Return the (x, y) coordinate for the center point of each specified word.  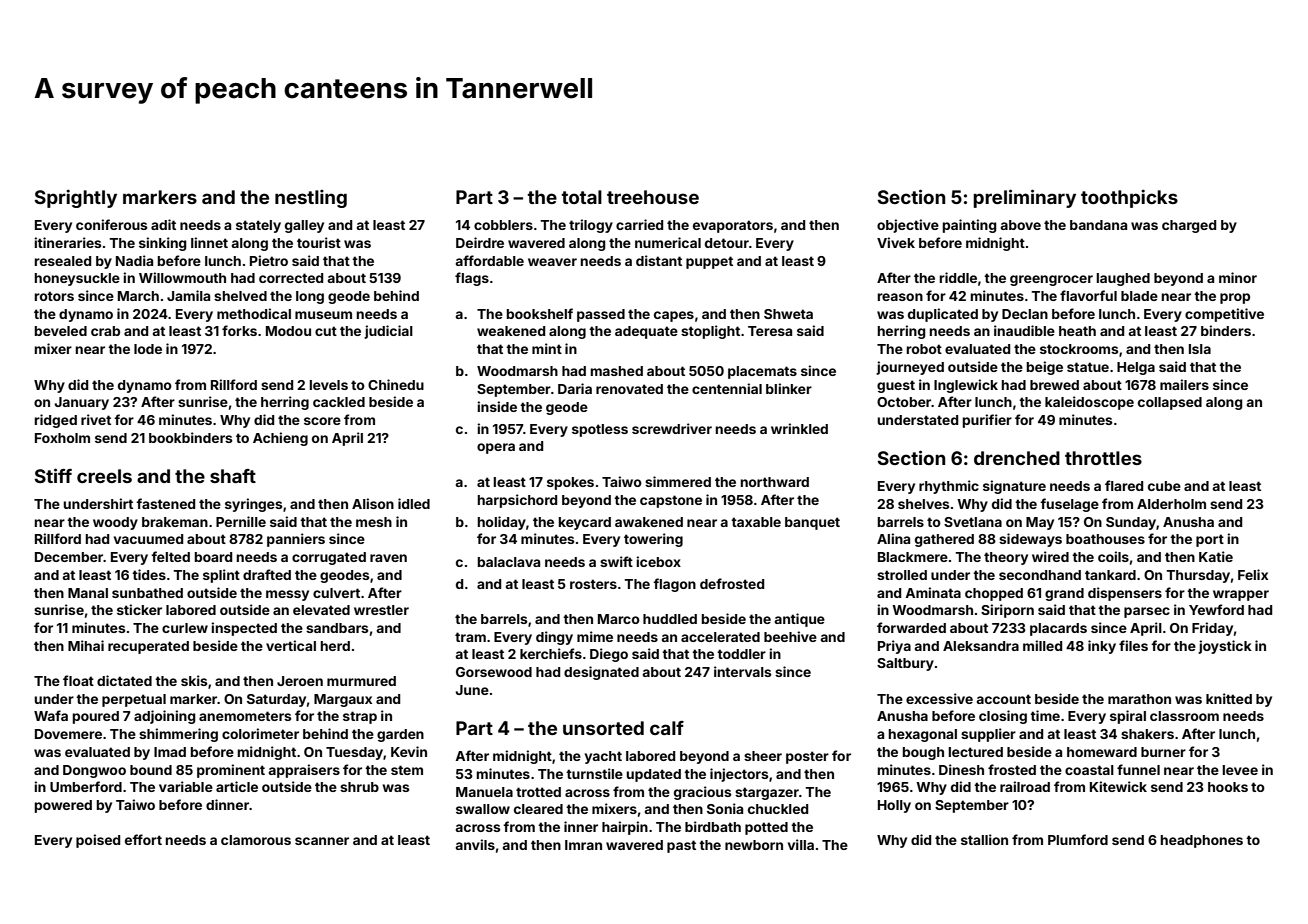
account (1003, 699)
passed (601, 315)
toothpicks (1129, 198)
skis (194, 680)
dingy (554, 638)
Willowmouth (182, 277)
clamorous (256, 840)
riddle (958, 277)
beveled (61, 331)
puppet (709, 262)
